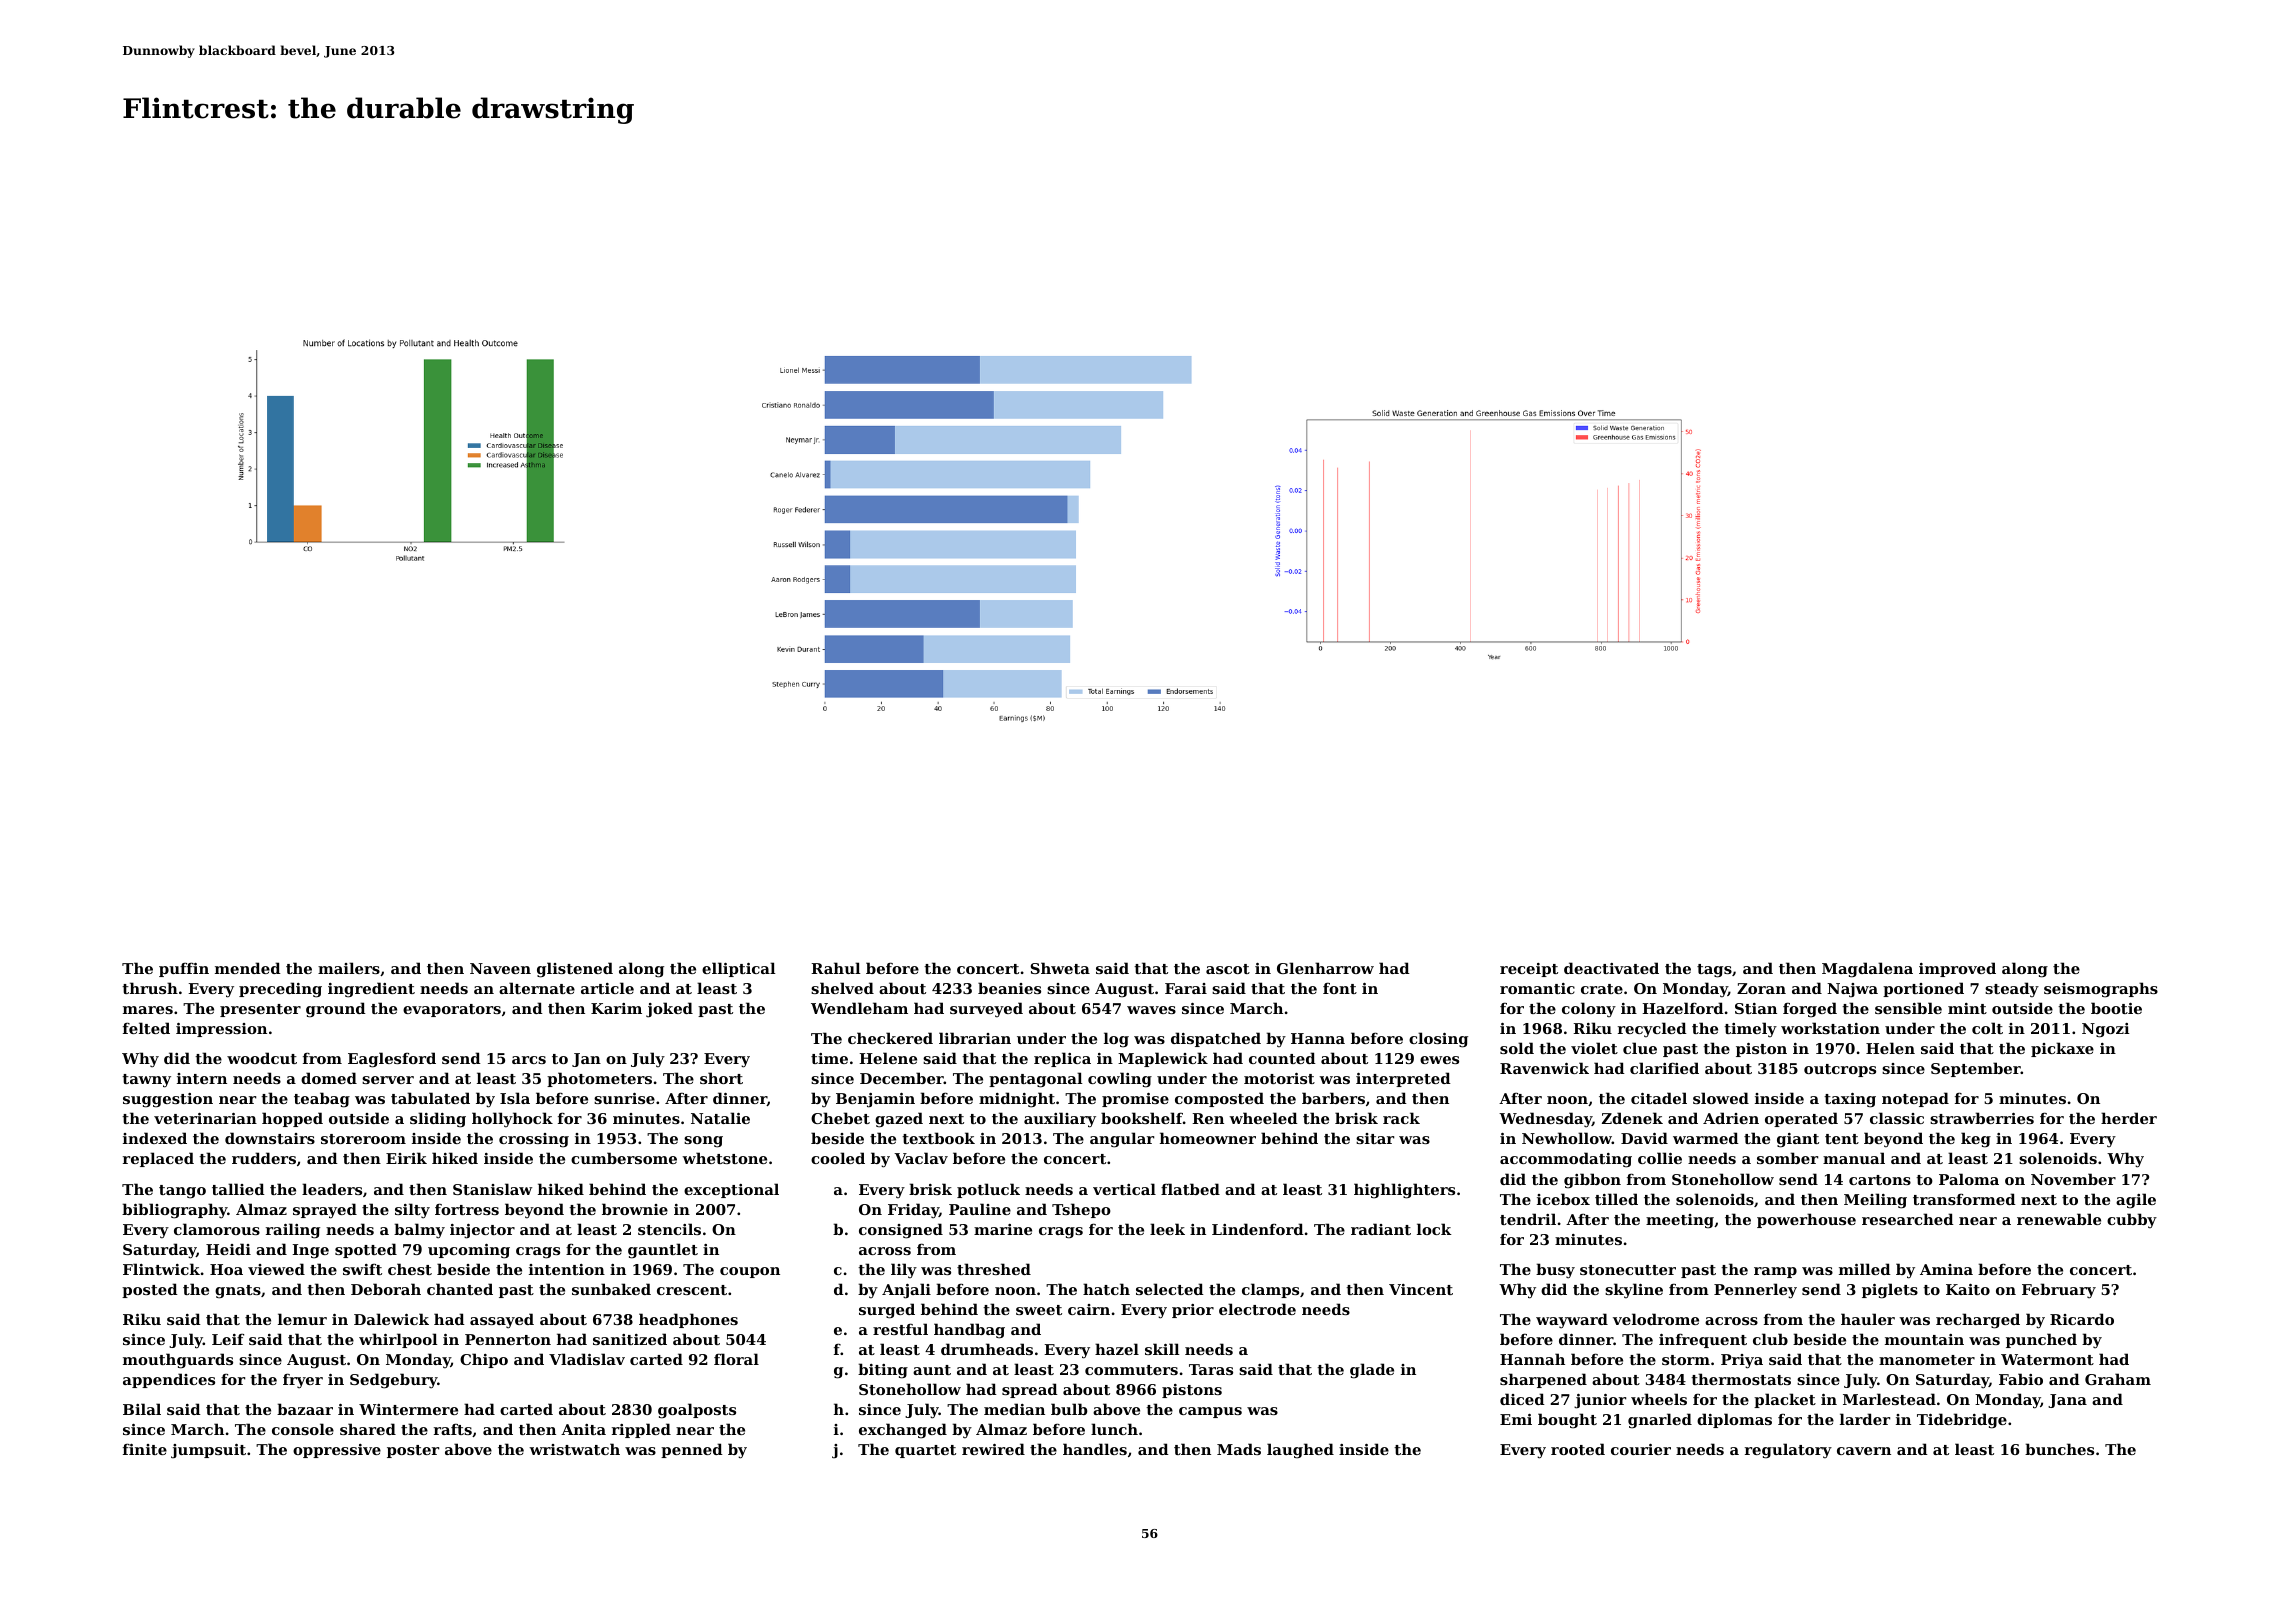 The width and height of the page is (2282, 1614). Describe the element at coordinates (1404, 1191) in the page. I see `highlighters` at that location.
